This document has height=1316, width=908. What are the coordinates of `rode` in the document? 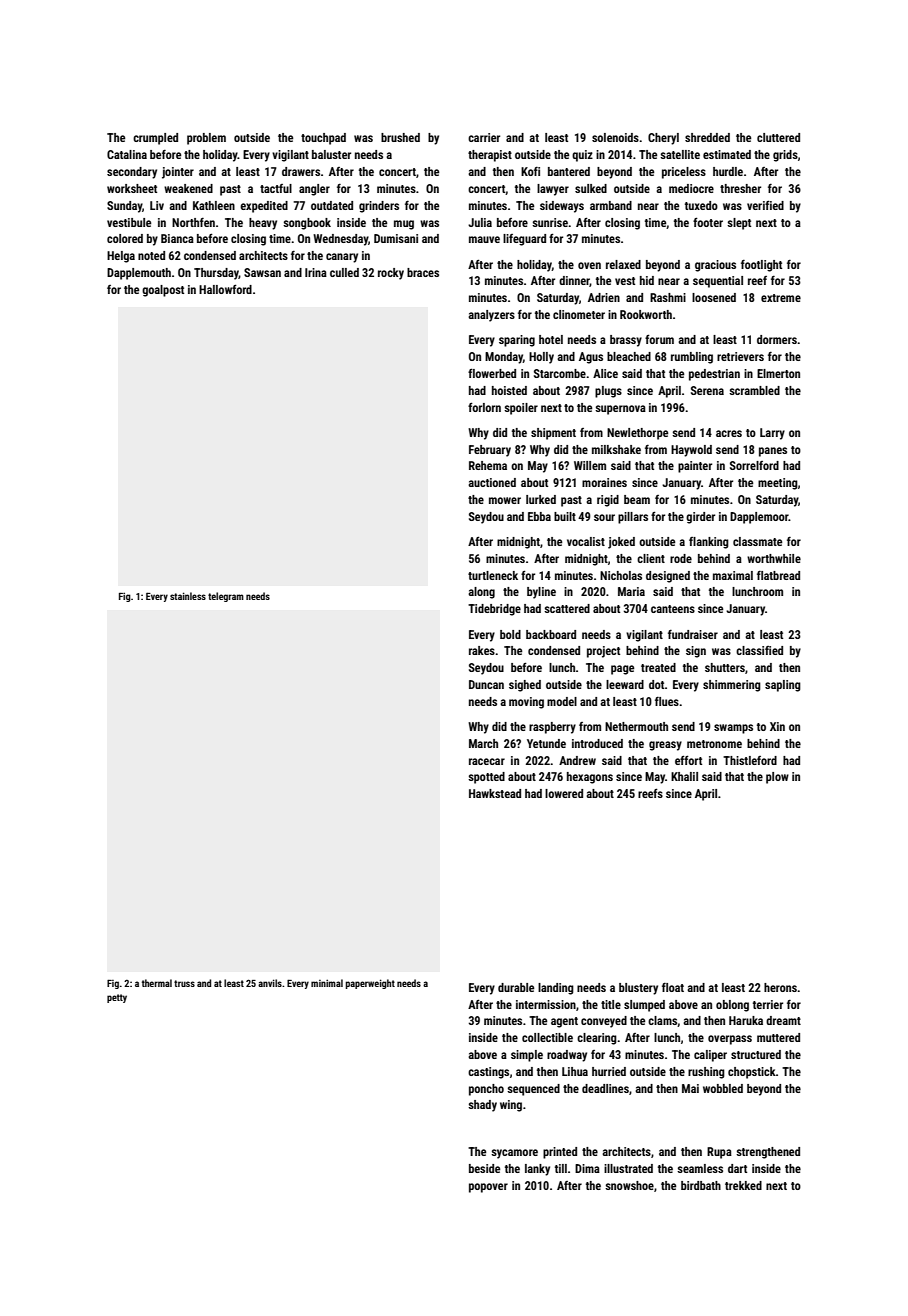 It's located at (681, 558).
